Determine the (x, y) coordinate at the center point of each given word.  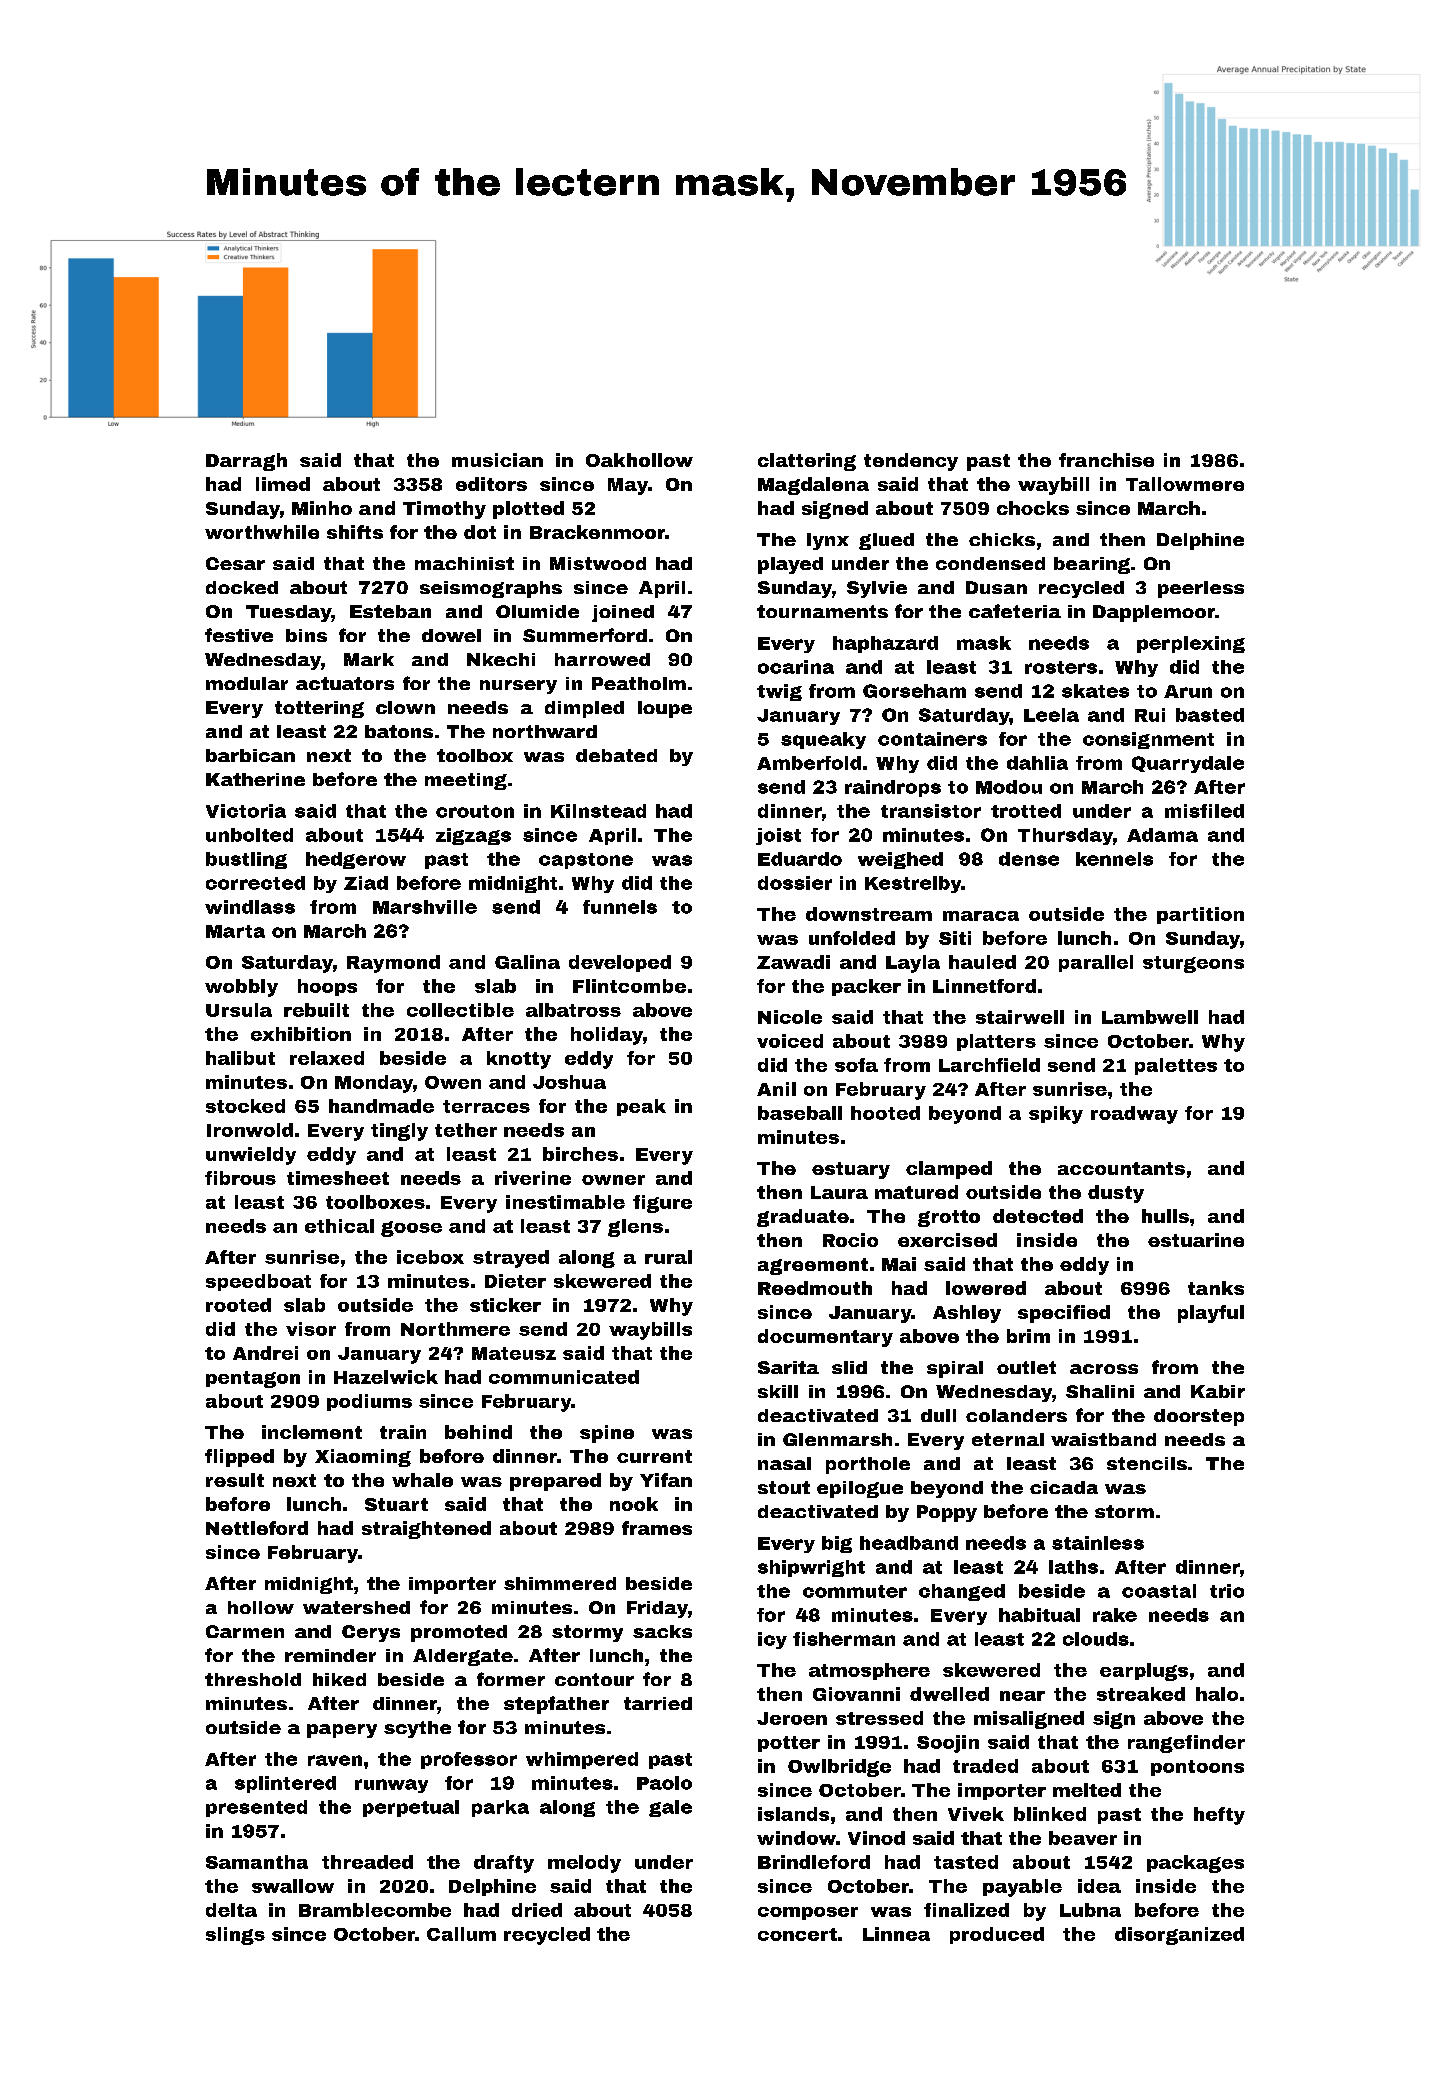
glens (635, 1228)
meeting (466, 781)
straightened (426, 1530)
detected (1038, 1216)
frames (657, 1528)
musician (497, 460)
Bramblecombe (375, 1910)
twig (779, 692)
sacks (662, 1631)
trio (1227, 1591)
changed (962, 1592)
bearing (1092, 565)
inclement (312, 1432)
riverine (533, 1178)
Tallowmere (1185, 484)
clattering (807, 462)
